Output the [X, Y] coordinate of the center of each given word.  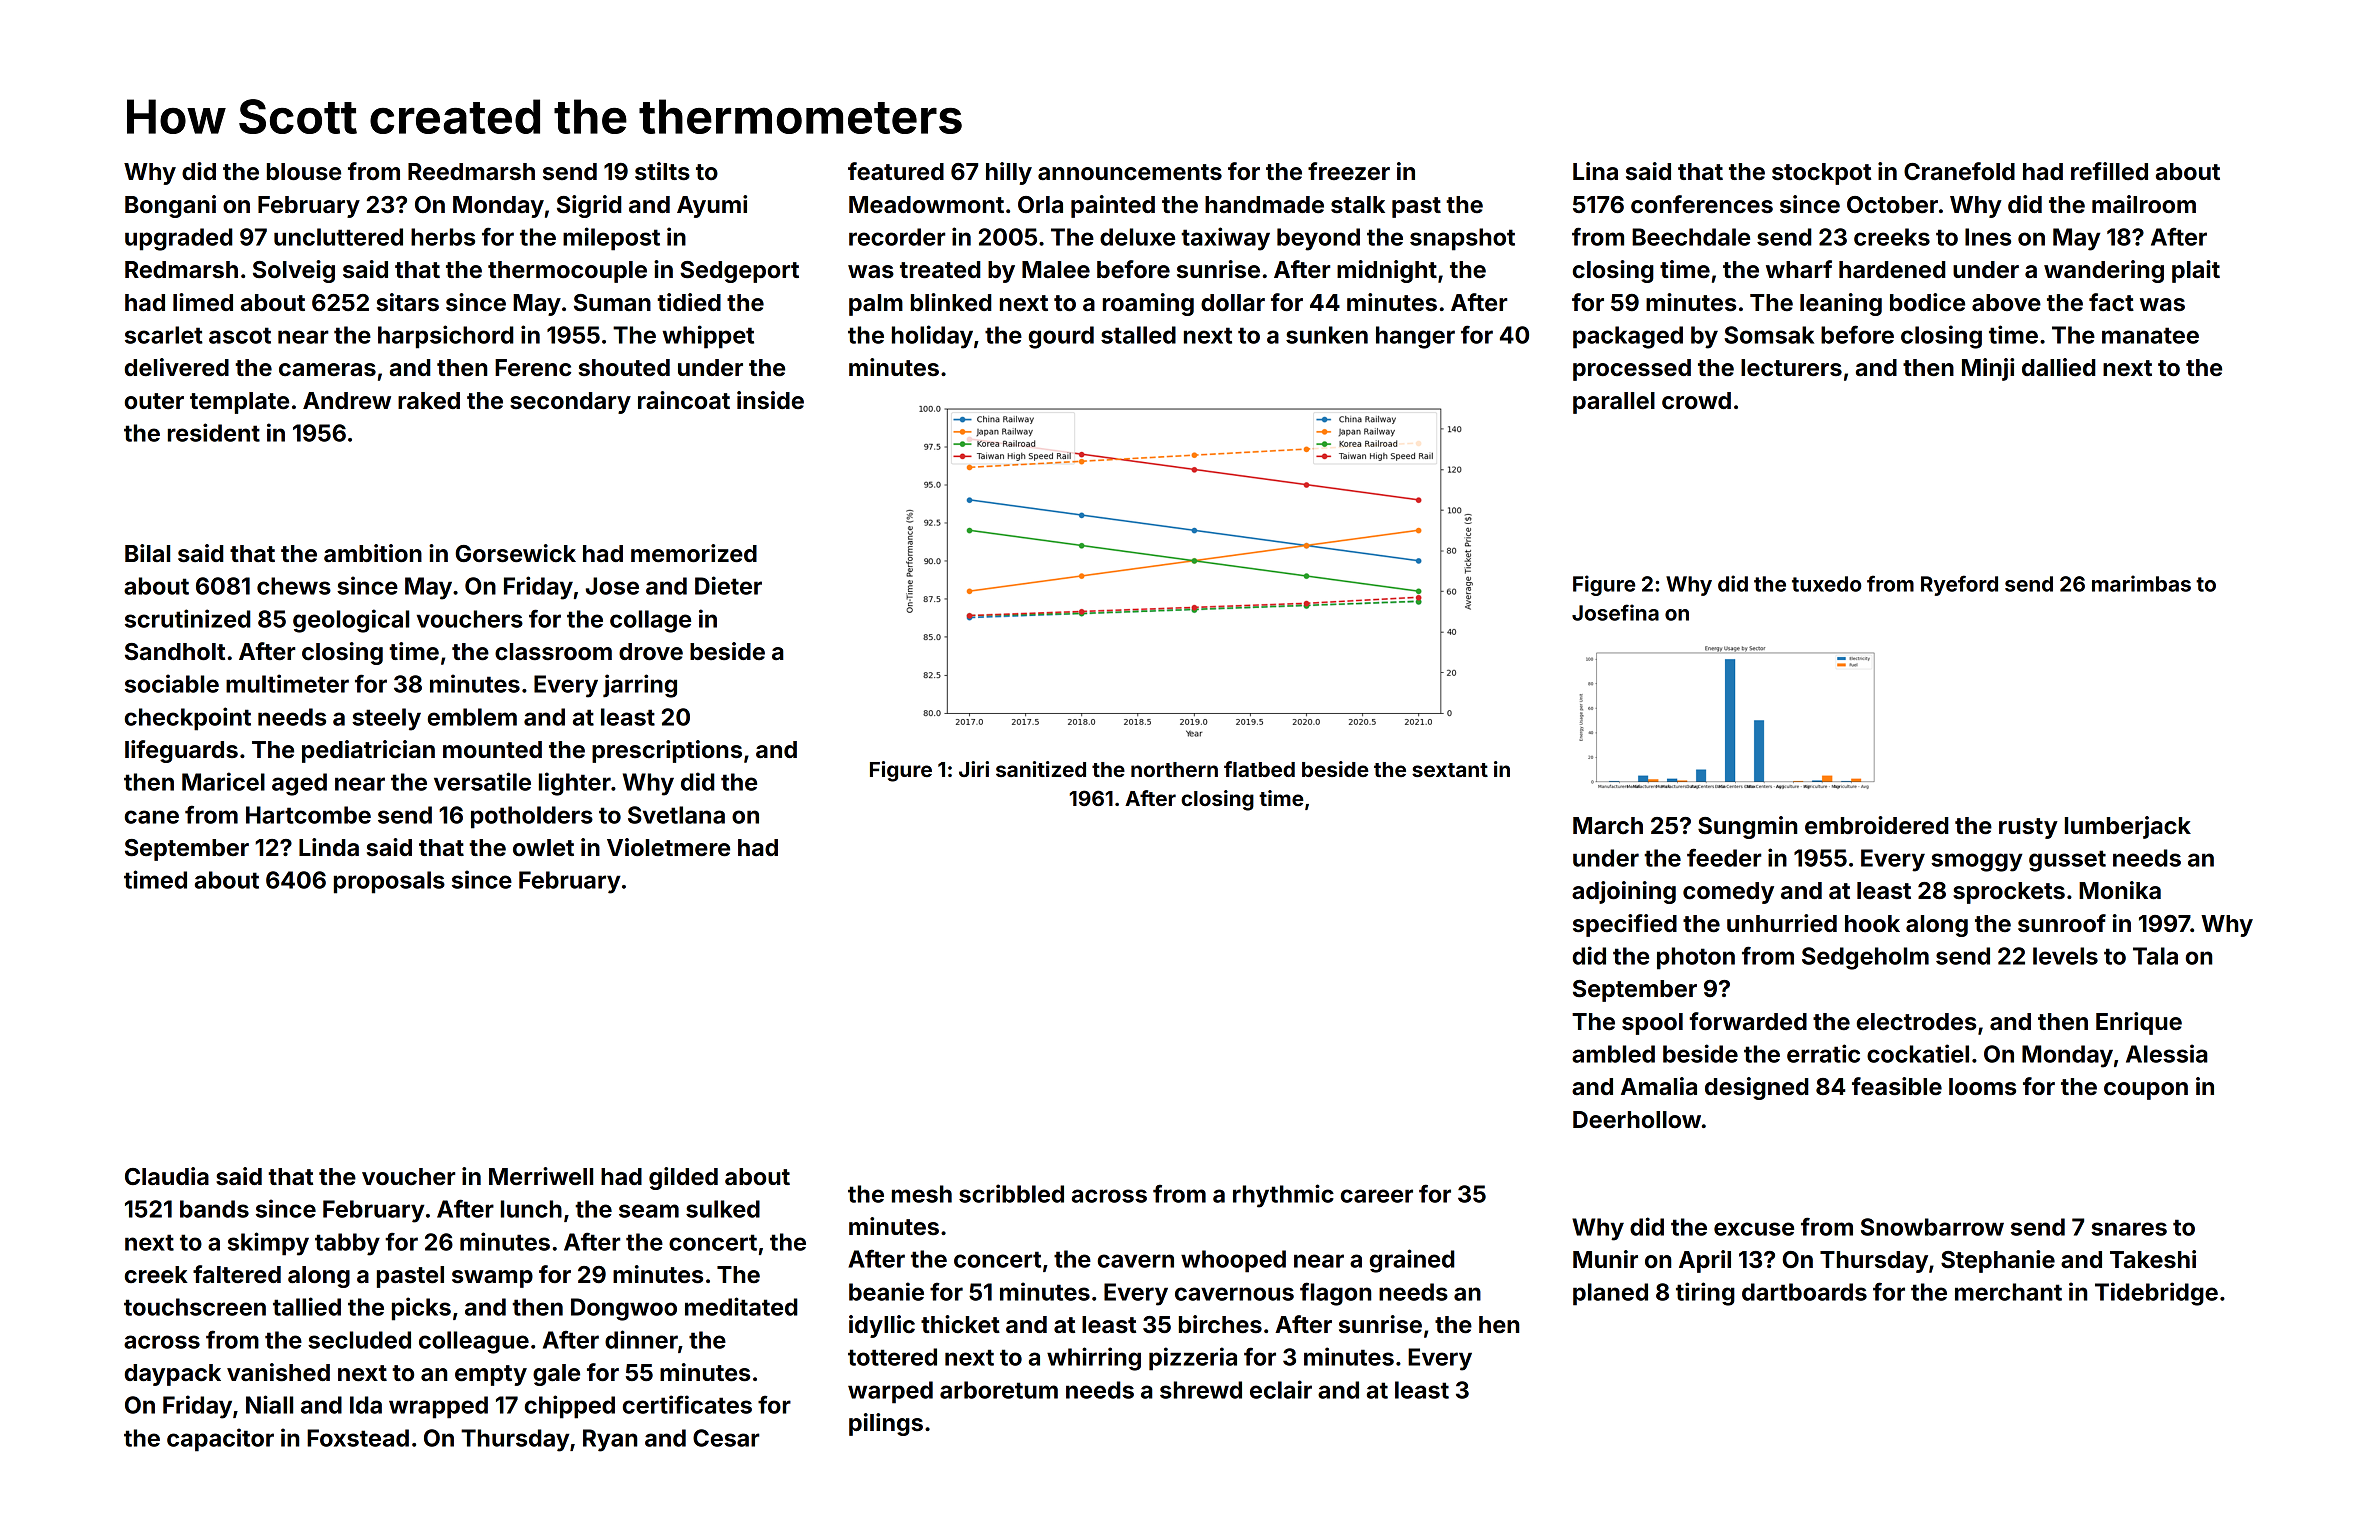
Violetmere [668, 847]
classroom [553, 652]
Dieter [728, 585]
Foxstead [358, 1438]
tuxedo [1826, 584]
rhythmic [1283, 1196]
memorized [694, 553]
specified [1625, 925]
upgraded [179, 239]
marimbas [2141, 583]
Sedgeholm [1865, 958]
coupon [2146, 1091]
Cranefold [1959, 171]
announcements [1130, 172]
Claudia [167, 1176]
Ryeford [1959, 585]
